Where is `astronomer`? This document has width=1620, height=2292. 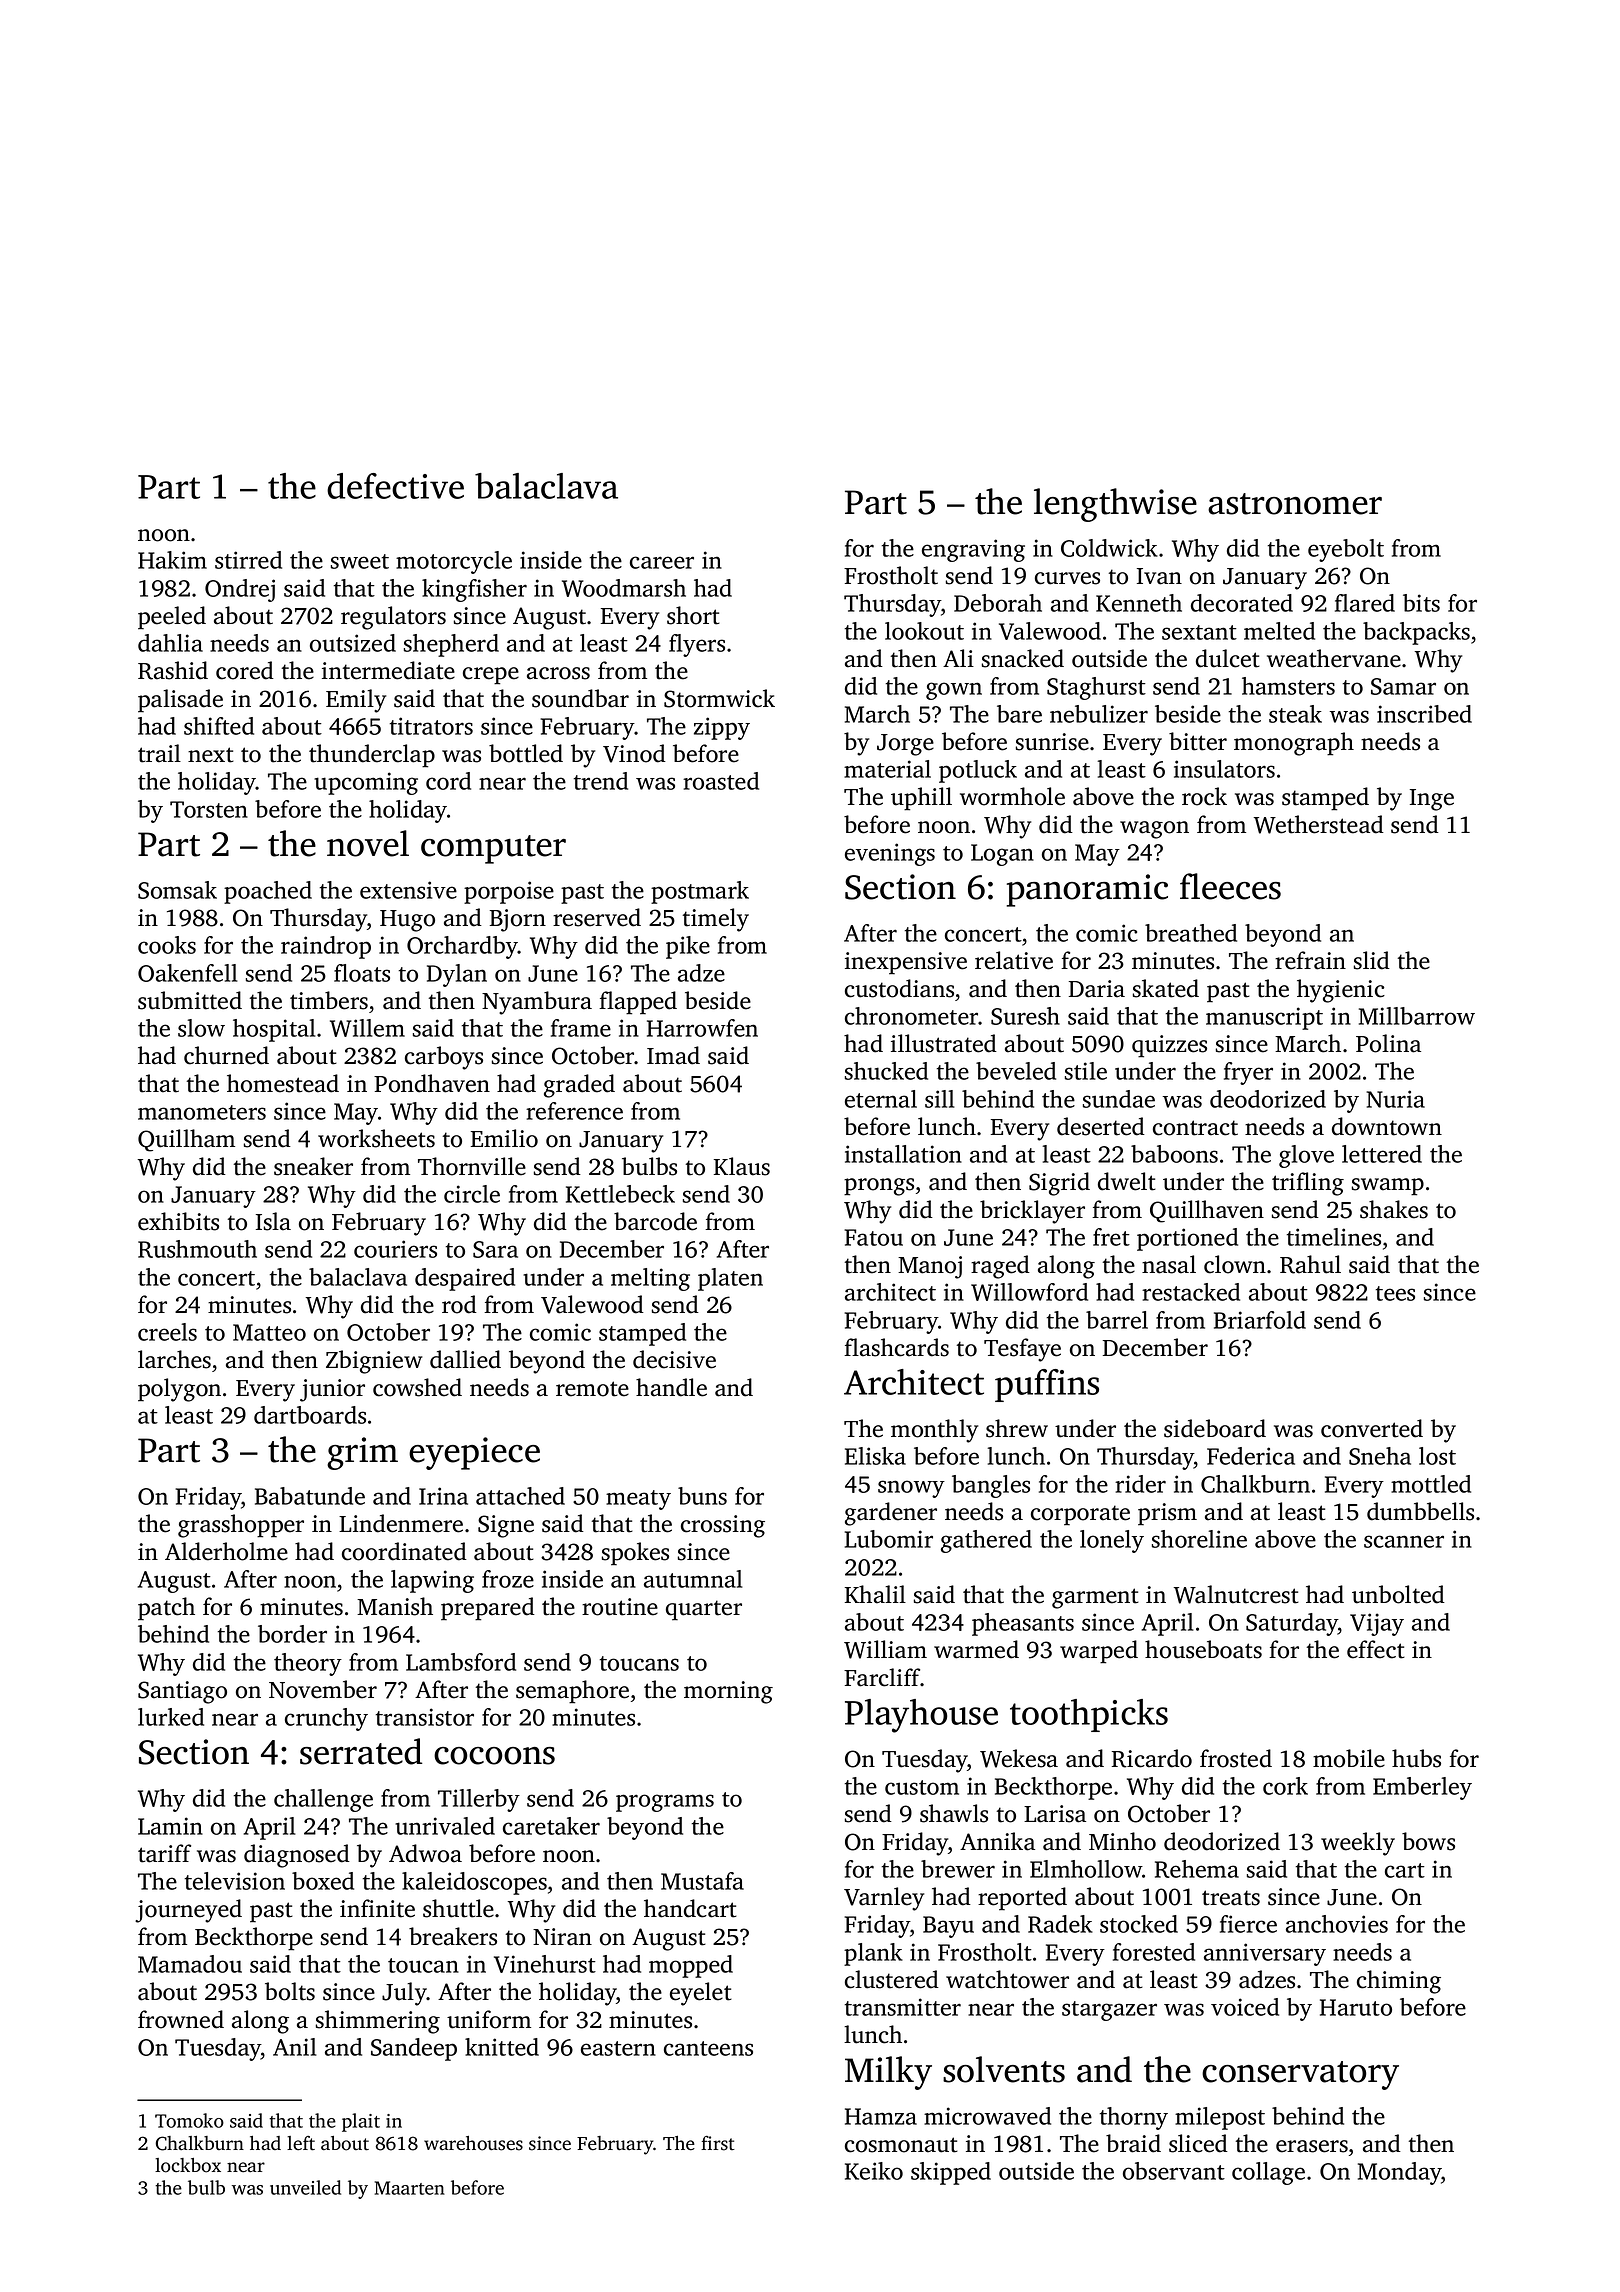 astronomer is located at coordinates (1295, 504).
